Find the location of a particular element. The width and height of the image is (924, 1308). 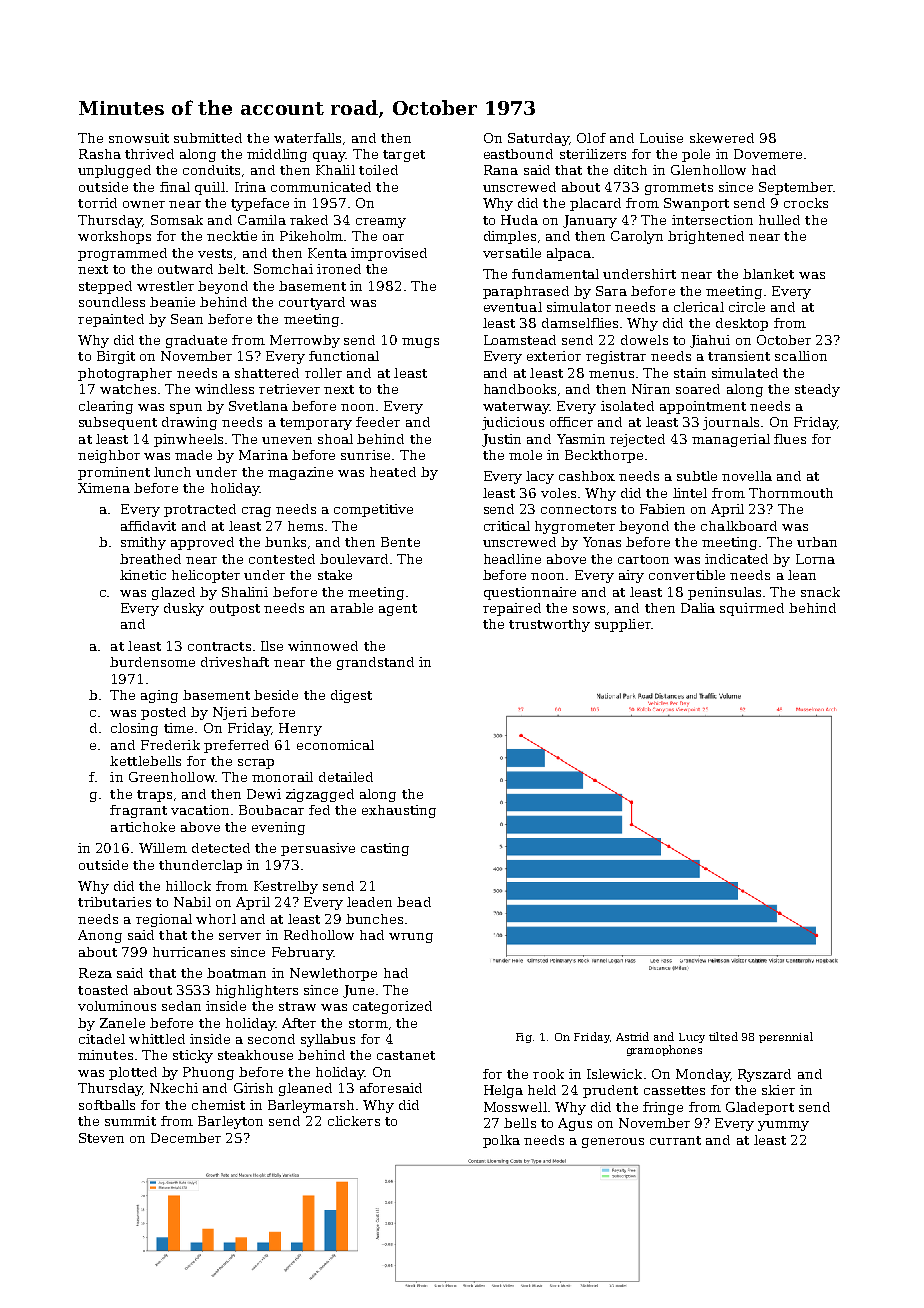

Louise is located at coordinates (661, 138).
